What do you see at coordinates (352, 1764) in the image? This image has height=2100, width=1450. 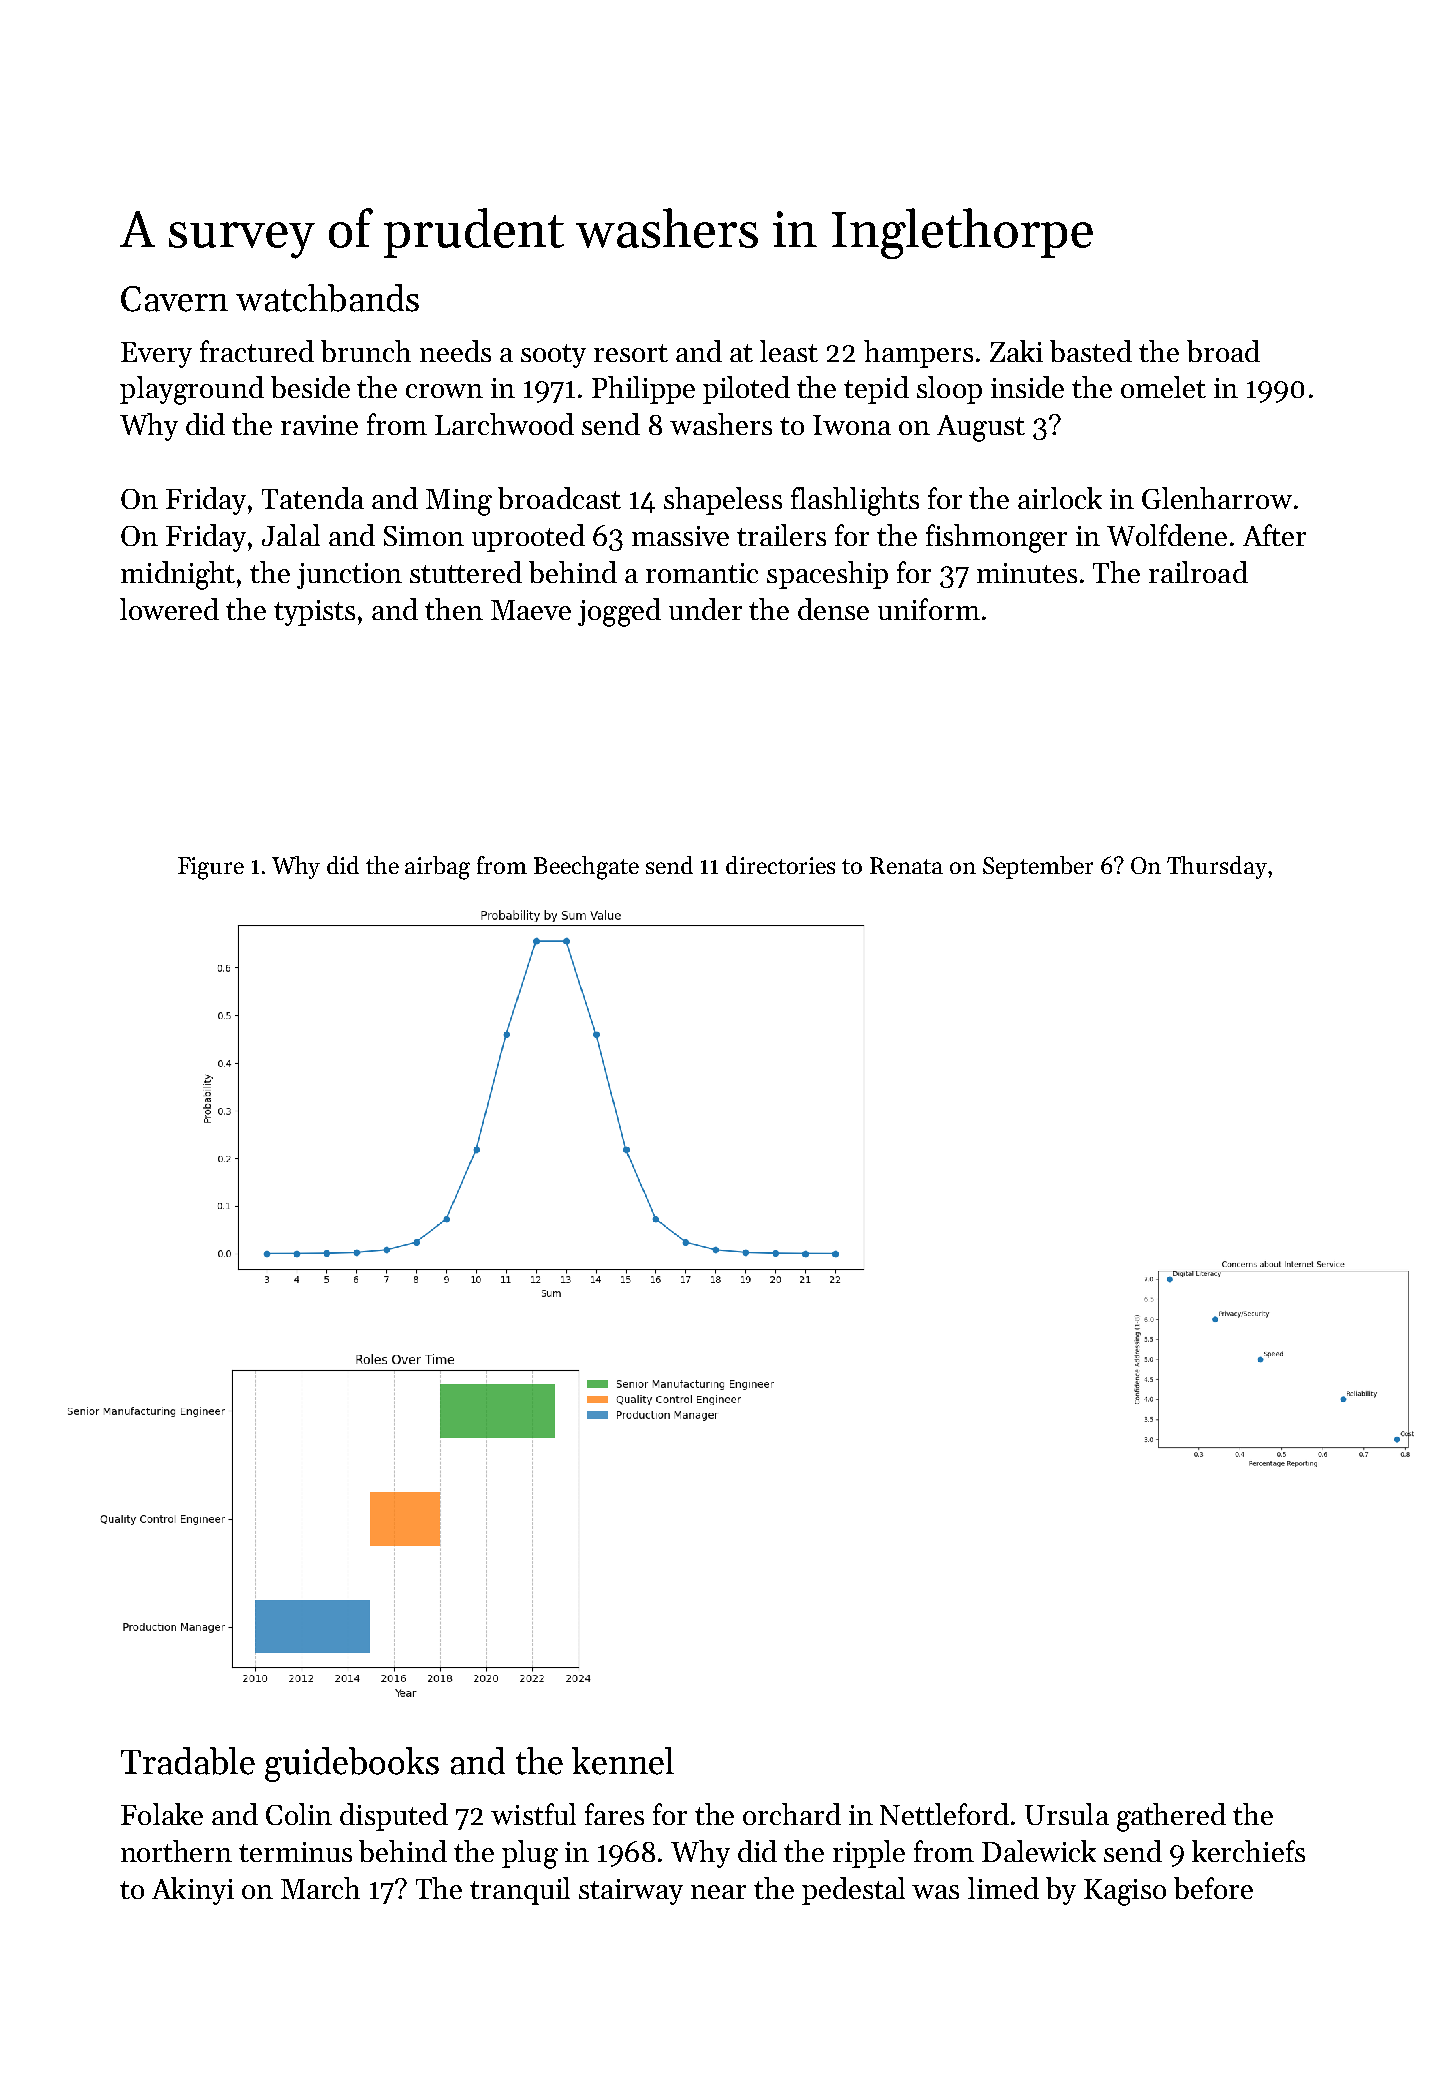 I see `guidebooks` at bounding box center [352, 1764].
